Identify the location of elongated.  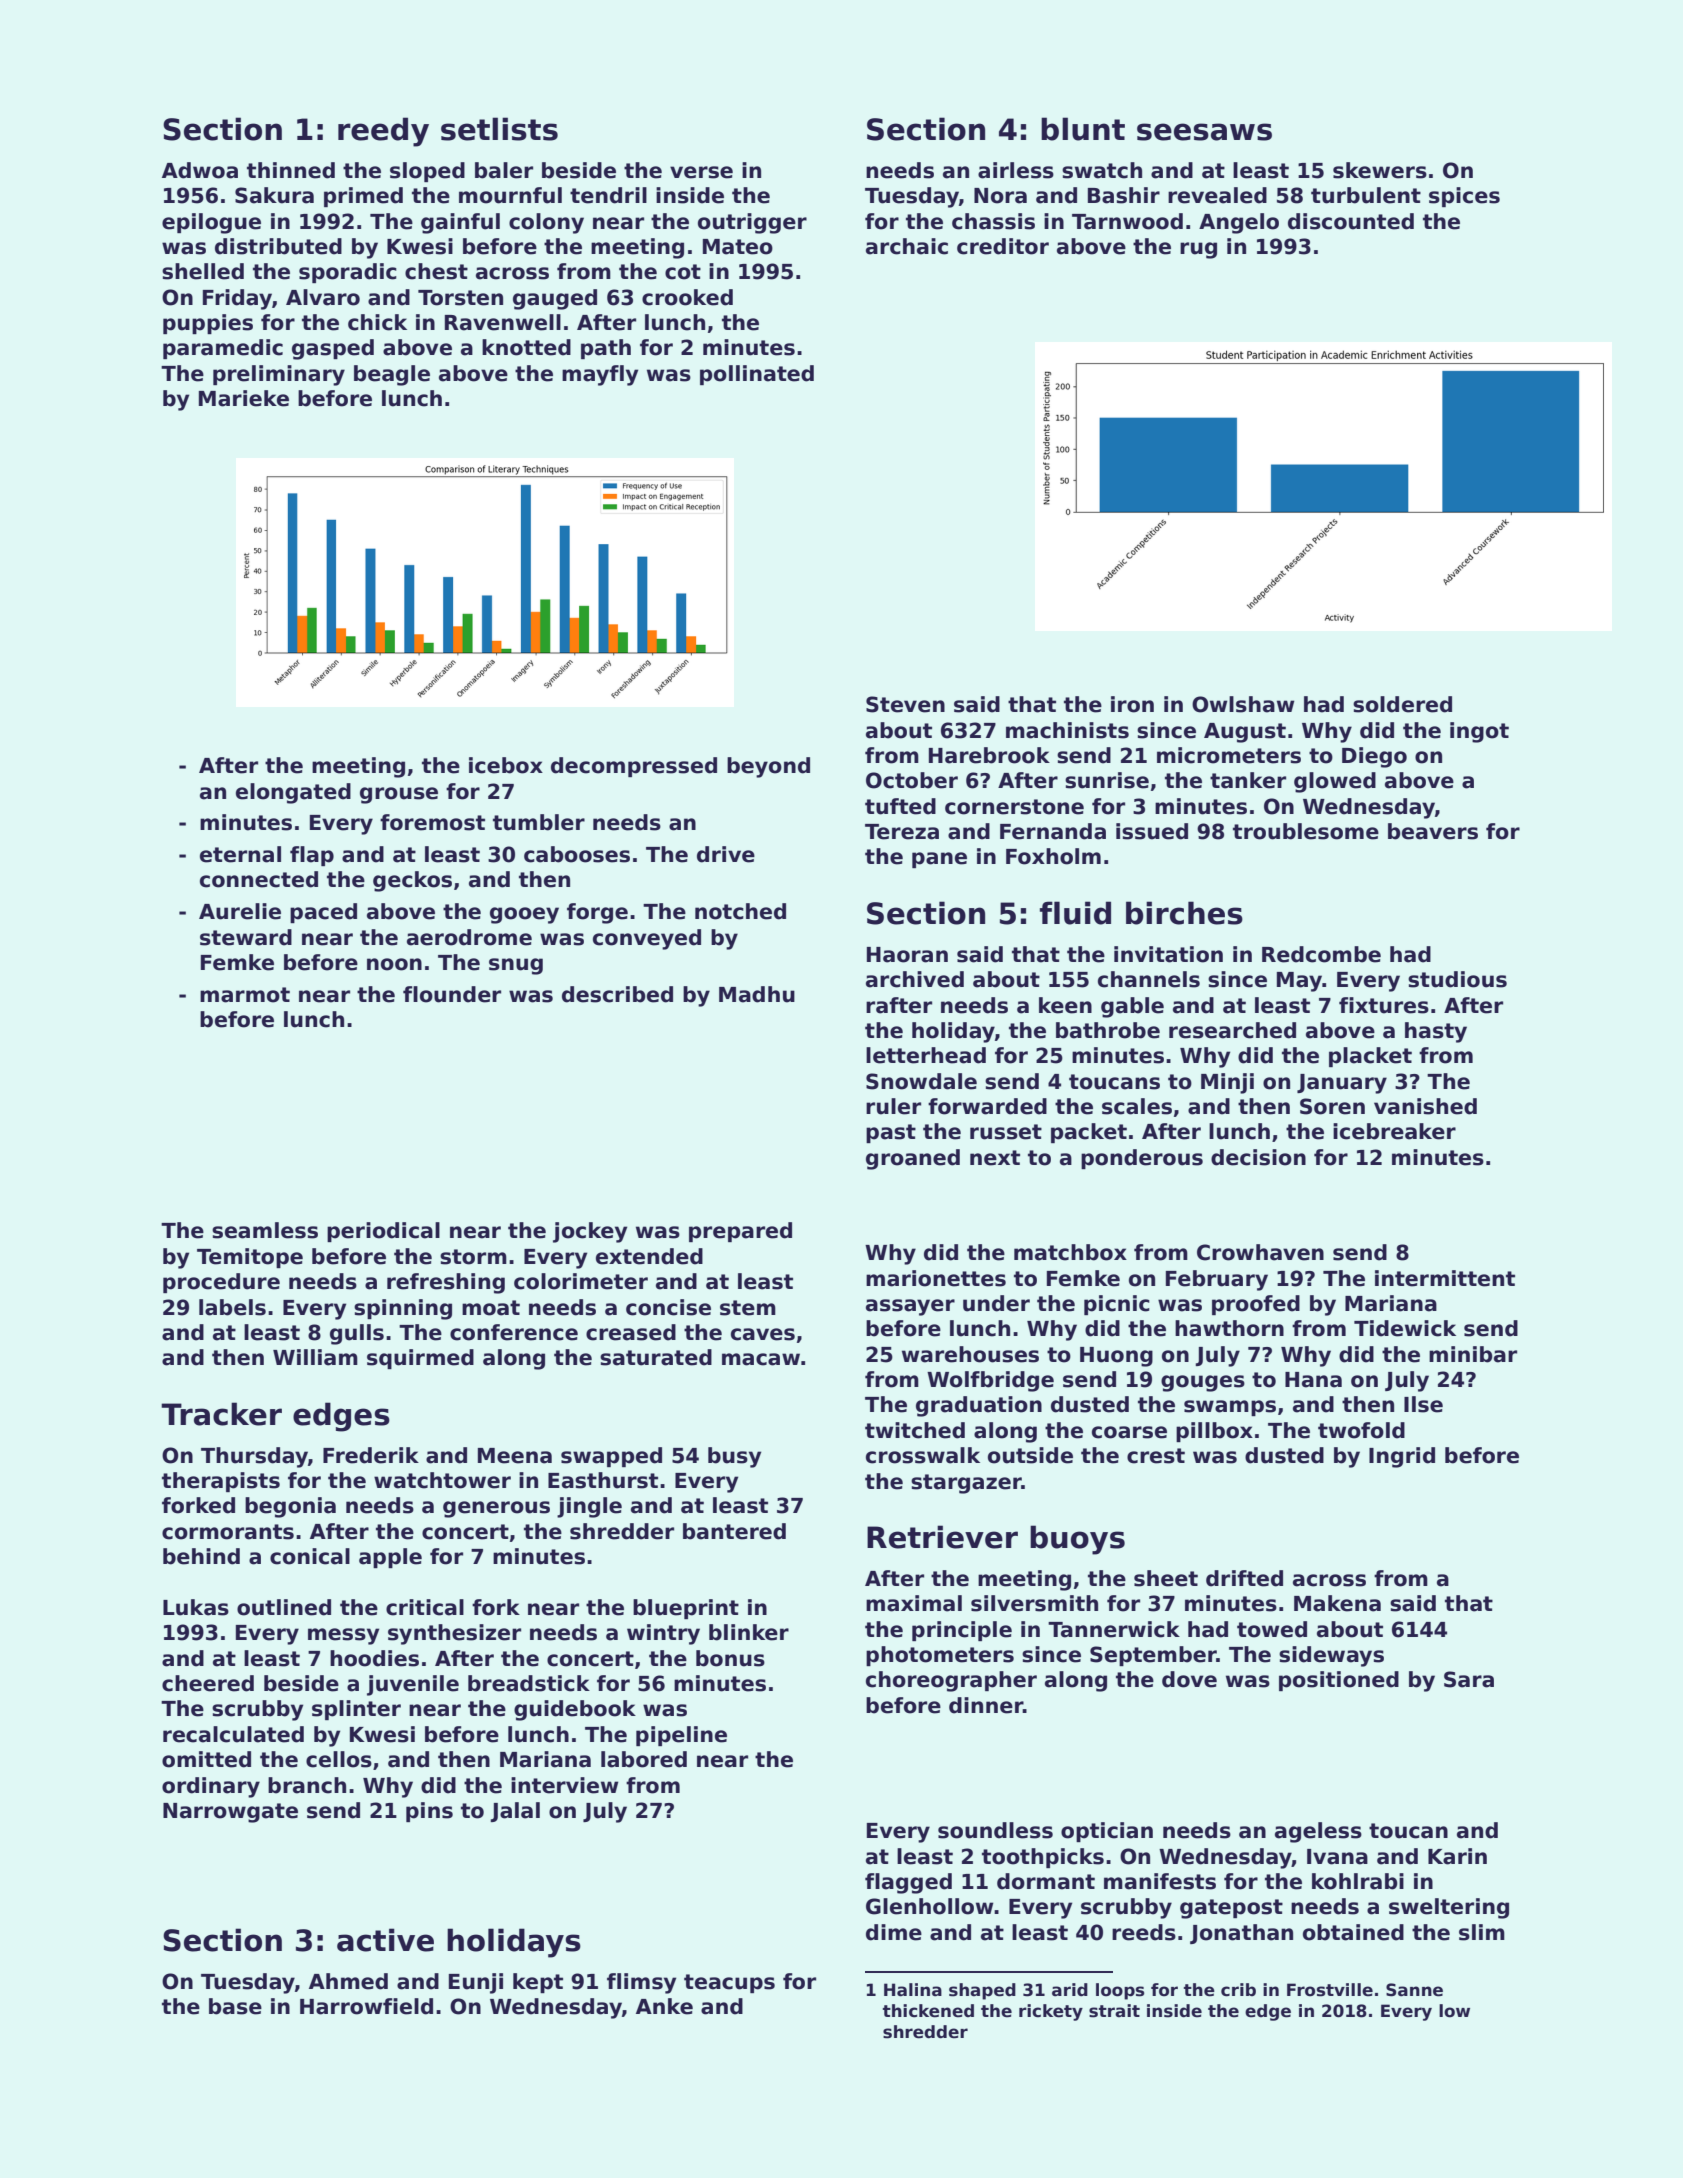
(293, 793).
